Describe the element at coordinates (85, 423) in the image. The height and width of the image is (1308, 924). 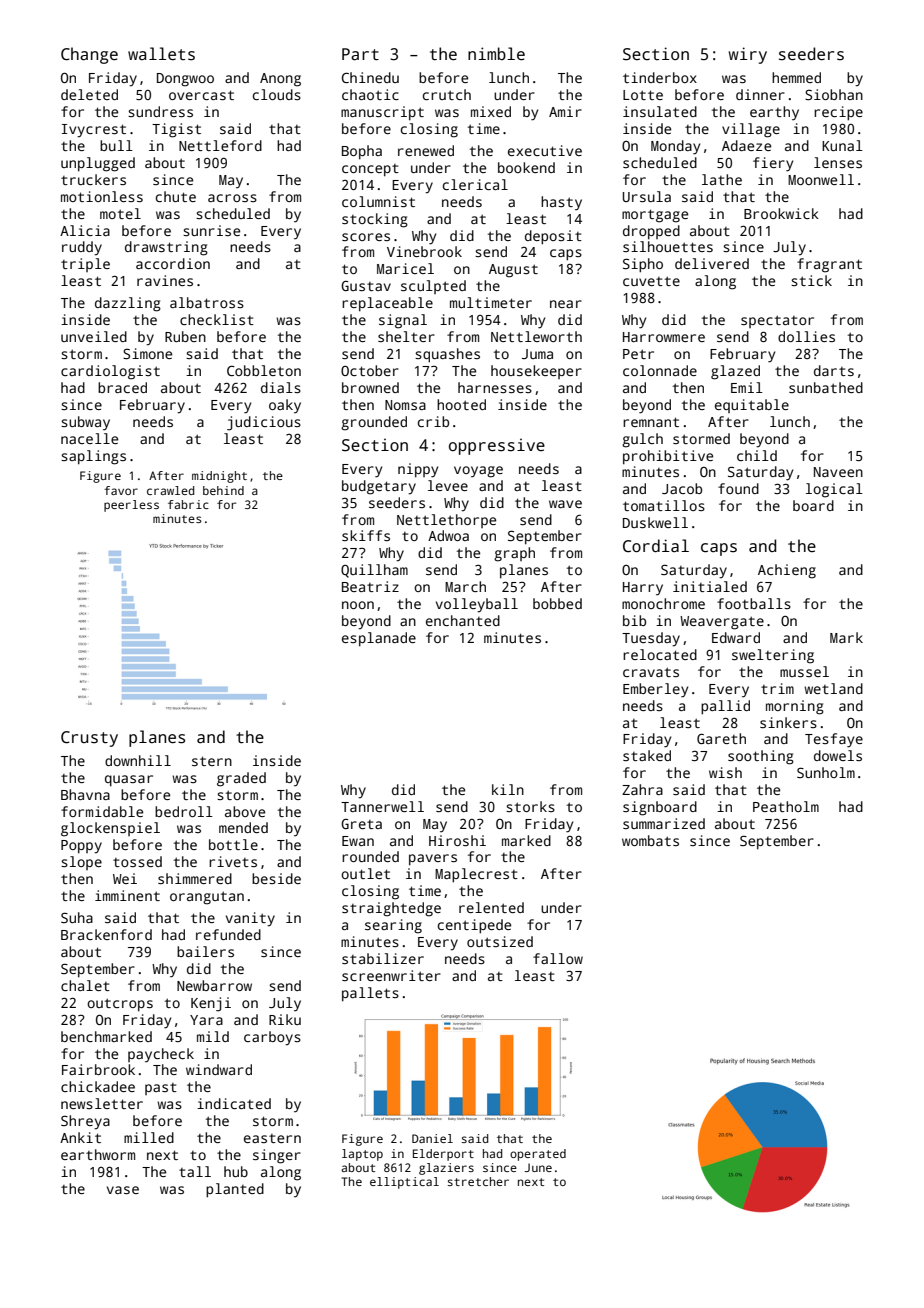
I see `subway` at that location.
